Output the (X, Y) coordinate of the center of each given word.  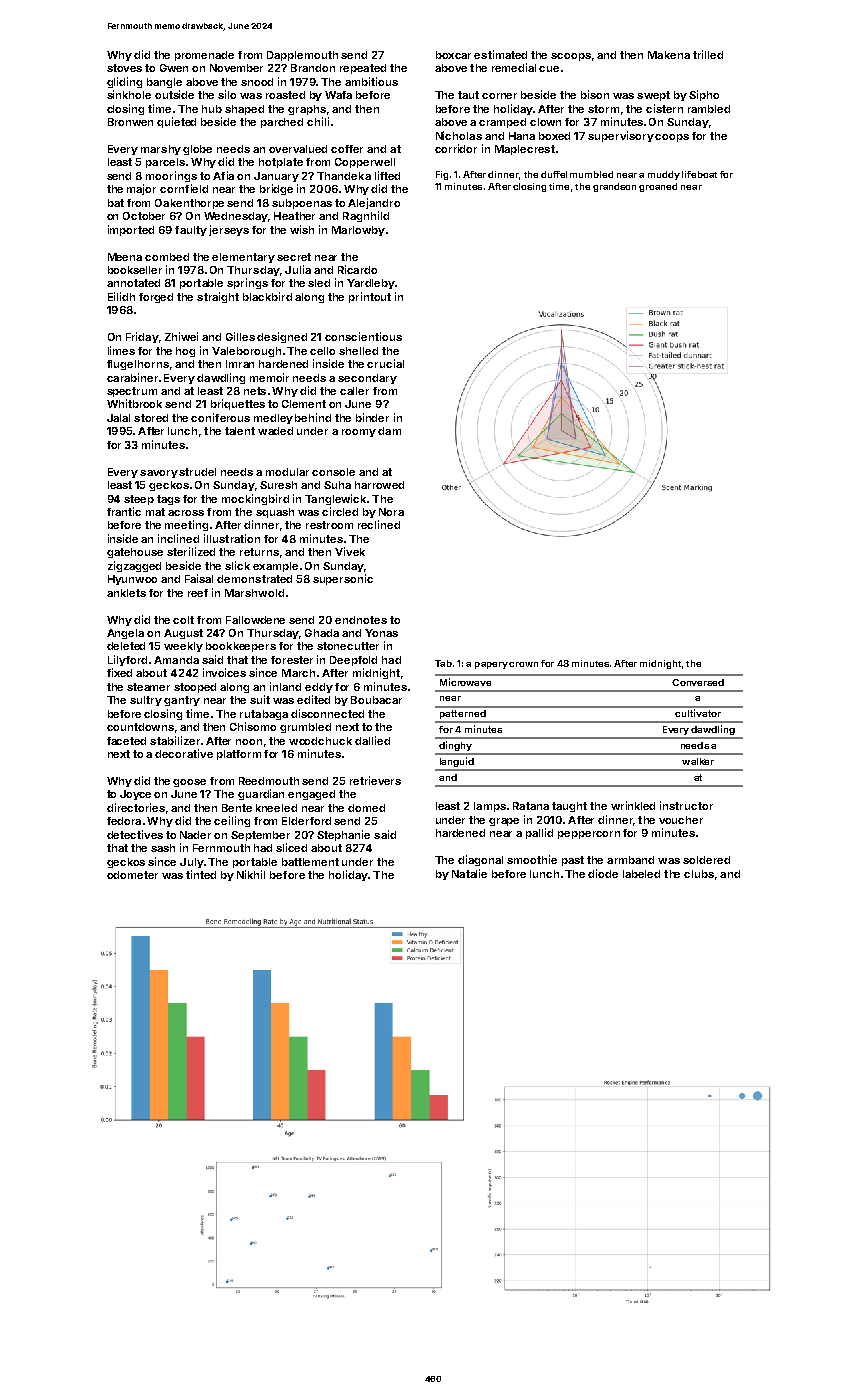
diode (603, 873)
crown (523, 664)
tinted (201, 874)
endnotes (361, 620)
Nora (391, 512)
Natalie (469, 873)
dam (389, 431)
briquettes (238, 404)
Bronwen (130, 122)
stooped (195, 688)
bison (595, 94)
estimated (500, 54)
